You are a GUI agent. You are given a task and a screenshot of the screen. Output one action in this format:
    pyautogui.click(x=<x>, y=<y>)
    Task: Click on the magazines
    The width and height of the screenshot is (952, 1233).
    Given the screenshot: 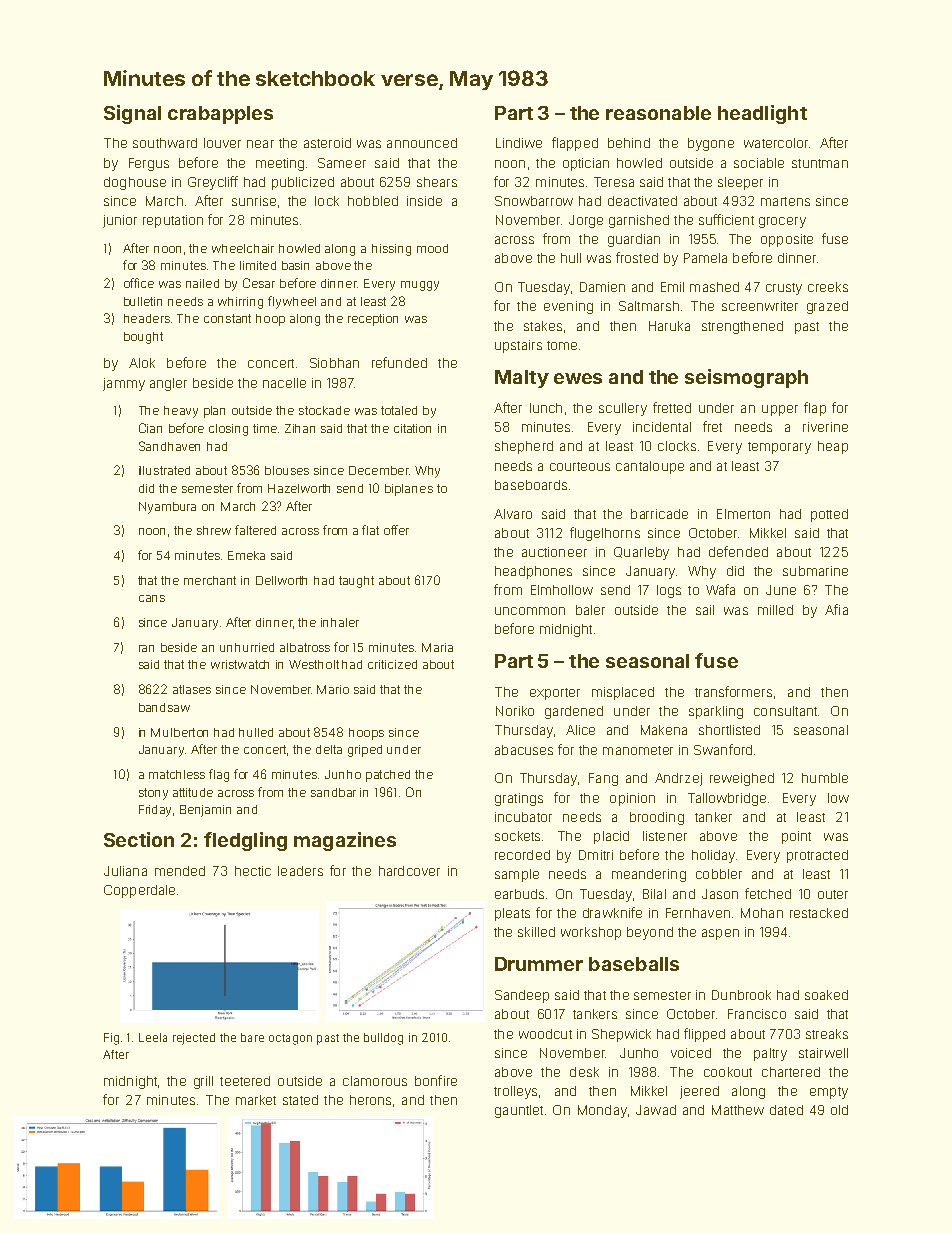 What is the action you would take?
    pyautogui.click(x=345, y=841)
